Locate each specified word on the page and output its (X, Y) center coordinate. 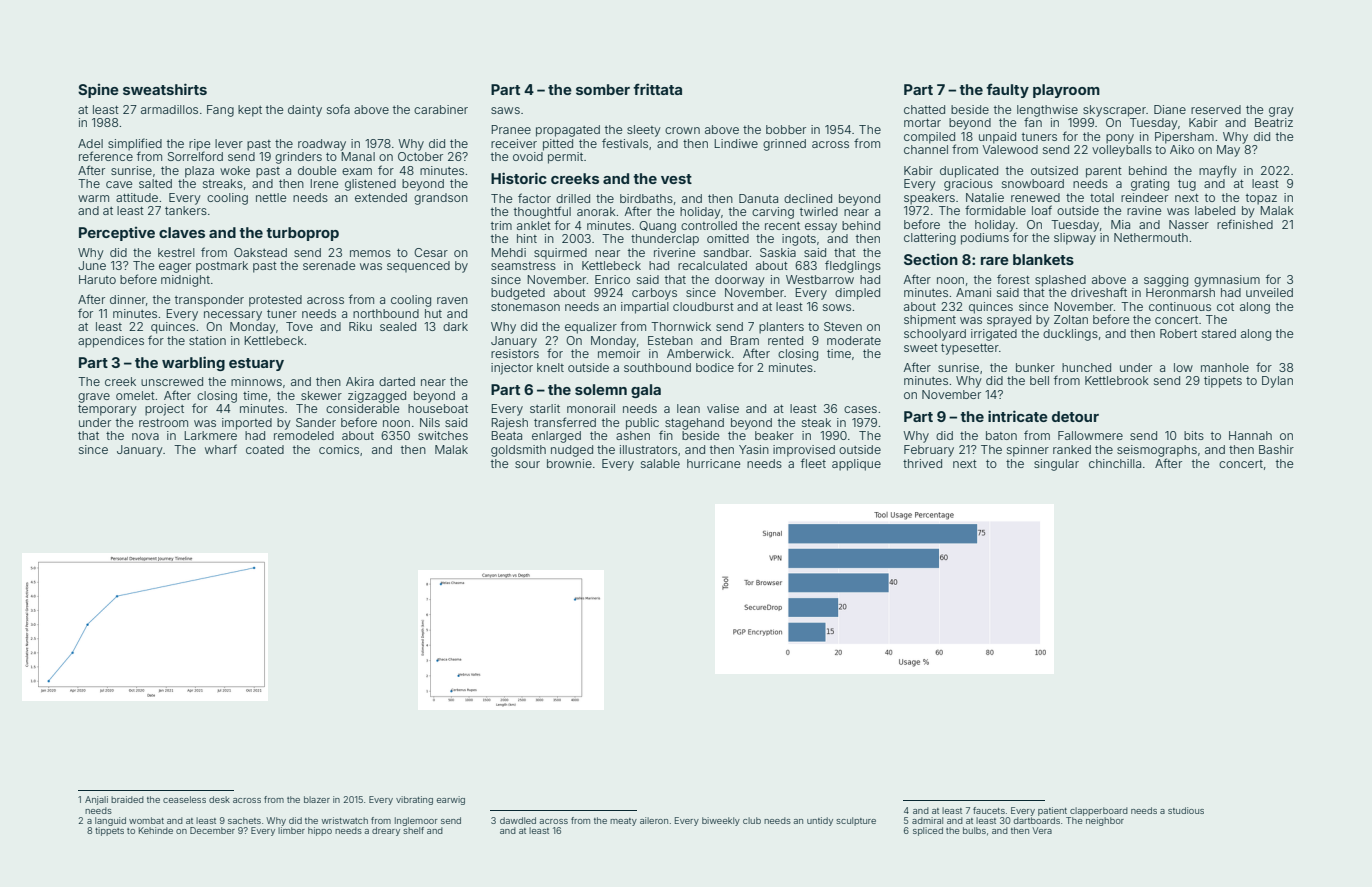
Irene (324, 183)
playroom (1066, 91)
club (752, 820)
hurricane (713, 463)
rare (995, 261)
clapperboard (1099, 811)
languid (110, 821)
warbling (193, 363)
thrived (922, 463)
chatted (924, 109)
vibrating (414, 800)
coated (265, 449)
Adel (90, 143)
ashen (633, 435)
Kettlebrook (1117, 380)
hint (527, 238)
